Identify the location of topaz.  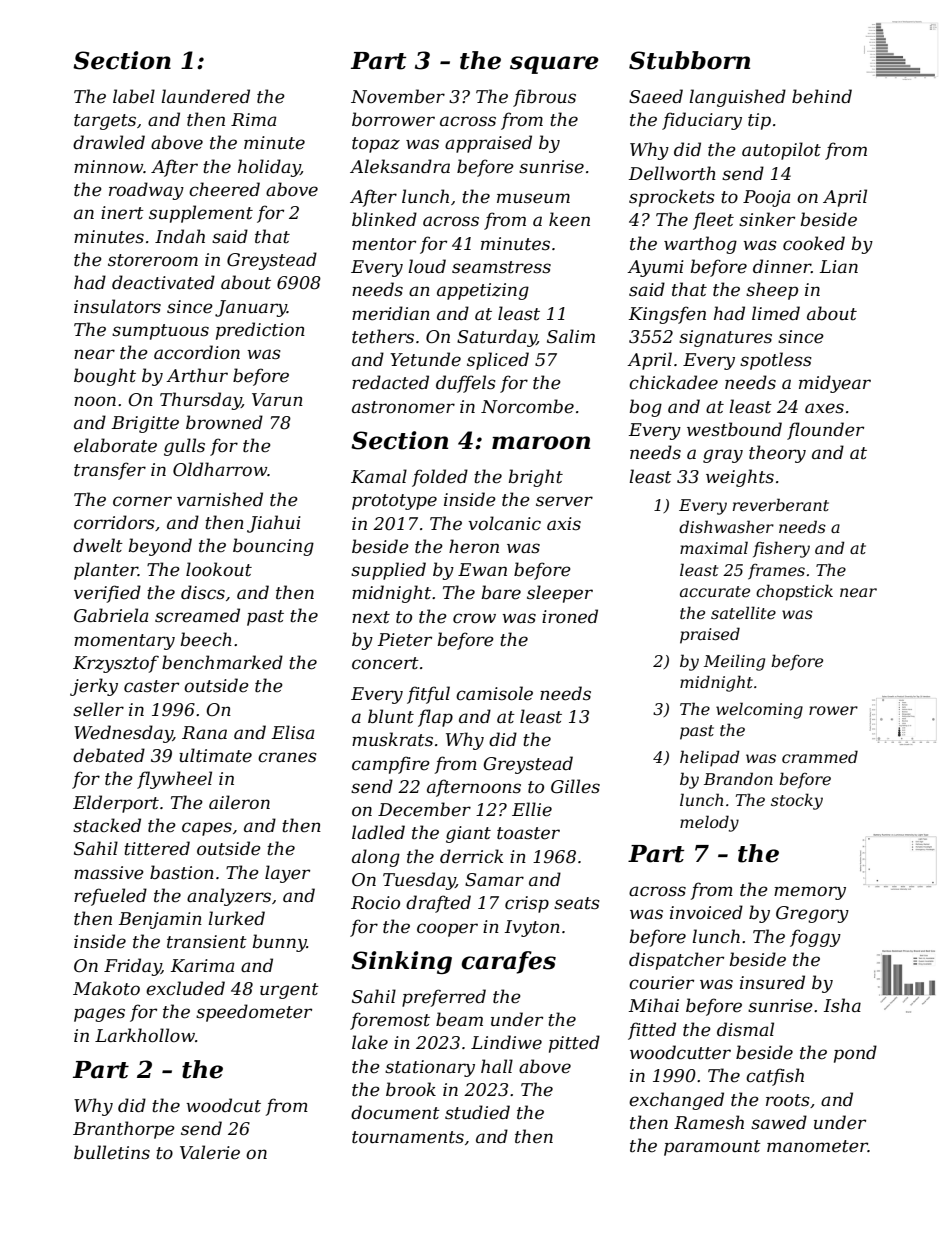
(376, 145).
